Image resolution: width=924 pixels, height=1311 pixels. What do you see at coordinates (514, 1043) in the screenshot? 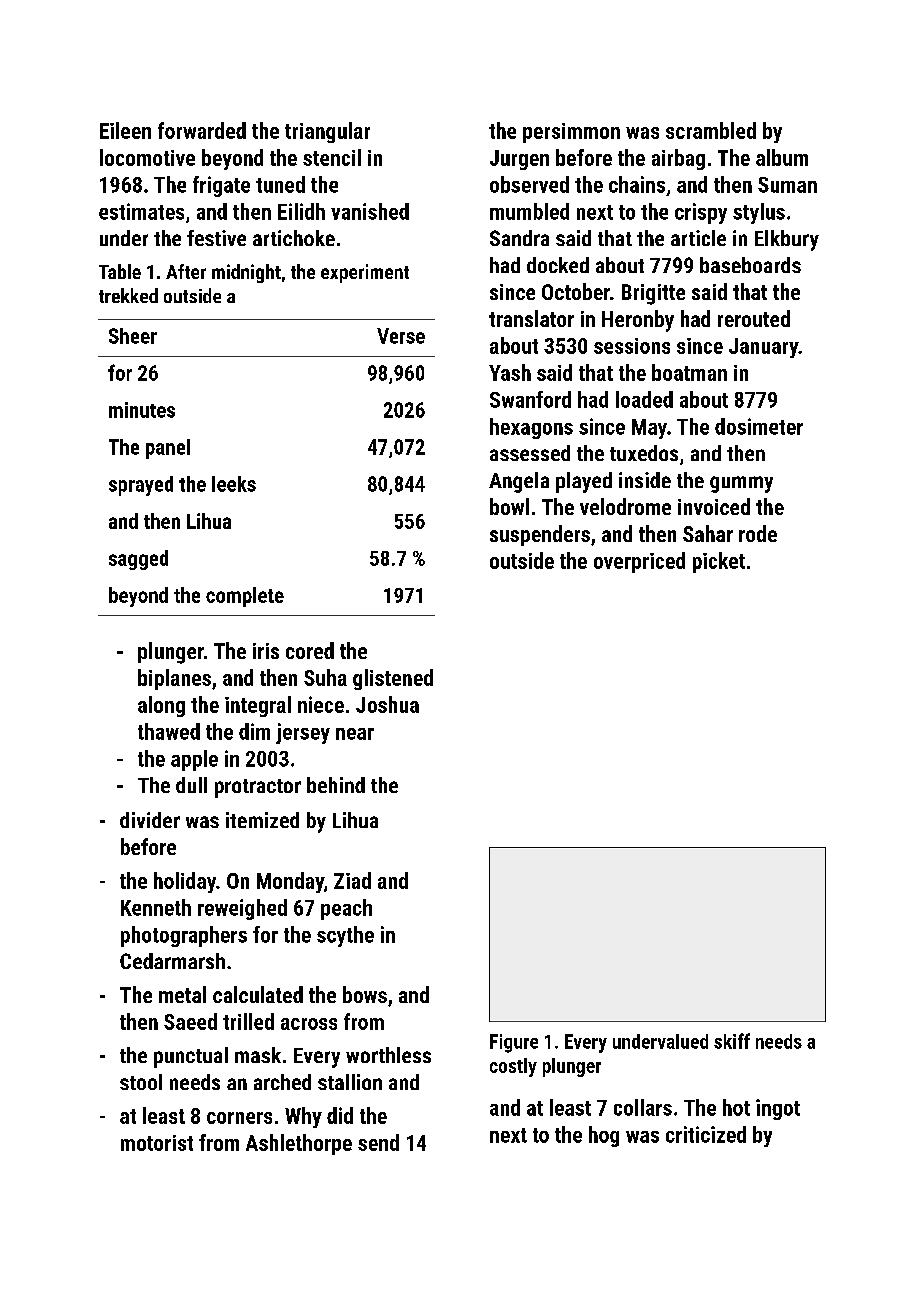
I see `Figure` at bounding box center [514, 1043].
